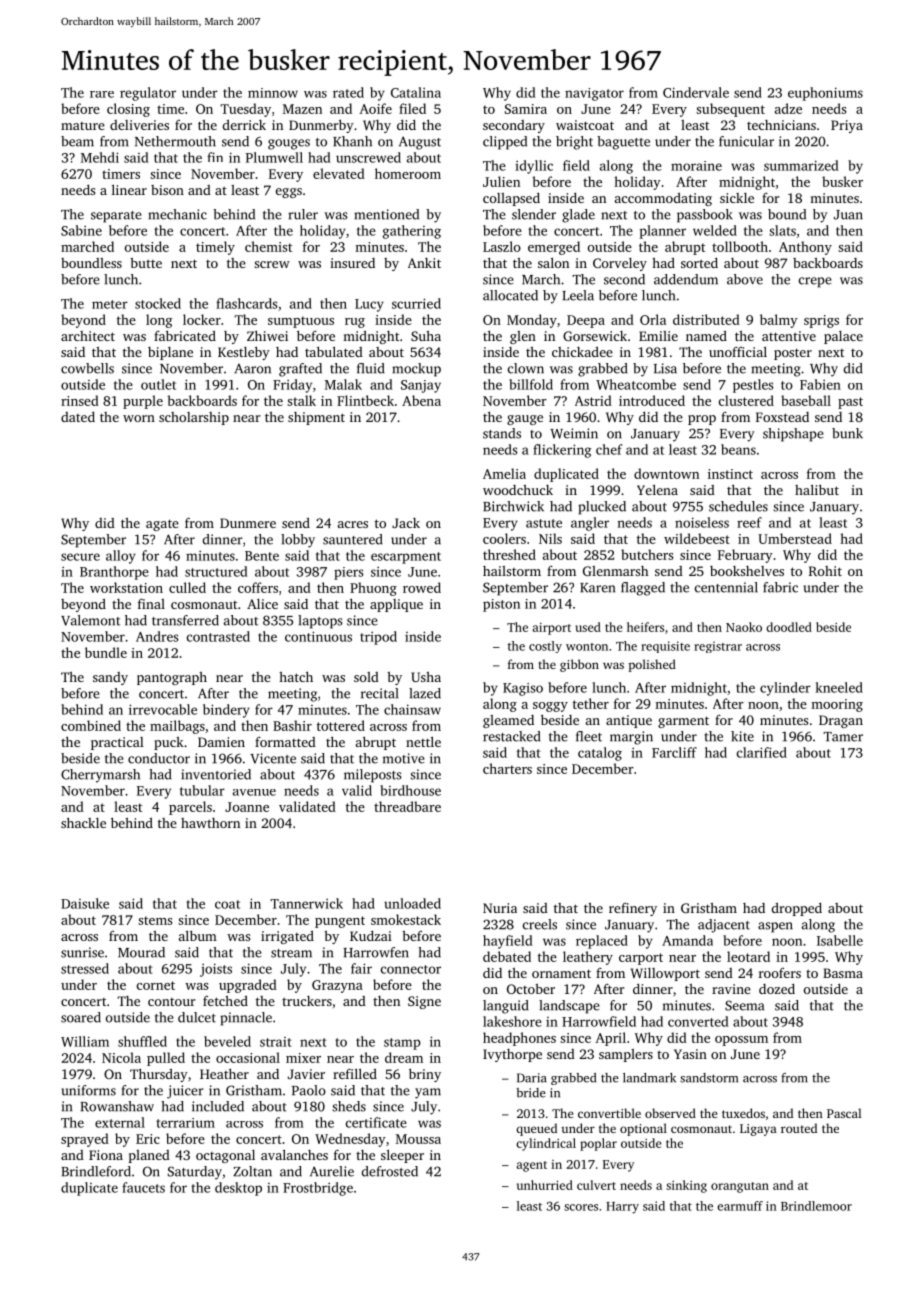 This document has width=924, height=1308. I want to click on clarified, so click(762, 752).
